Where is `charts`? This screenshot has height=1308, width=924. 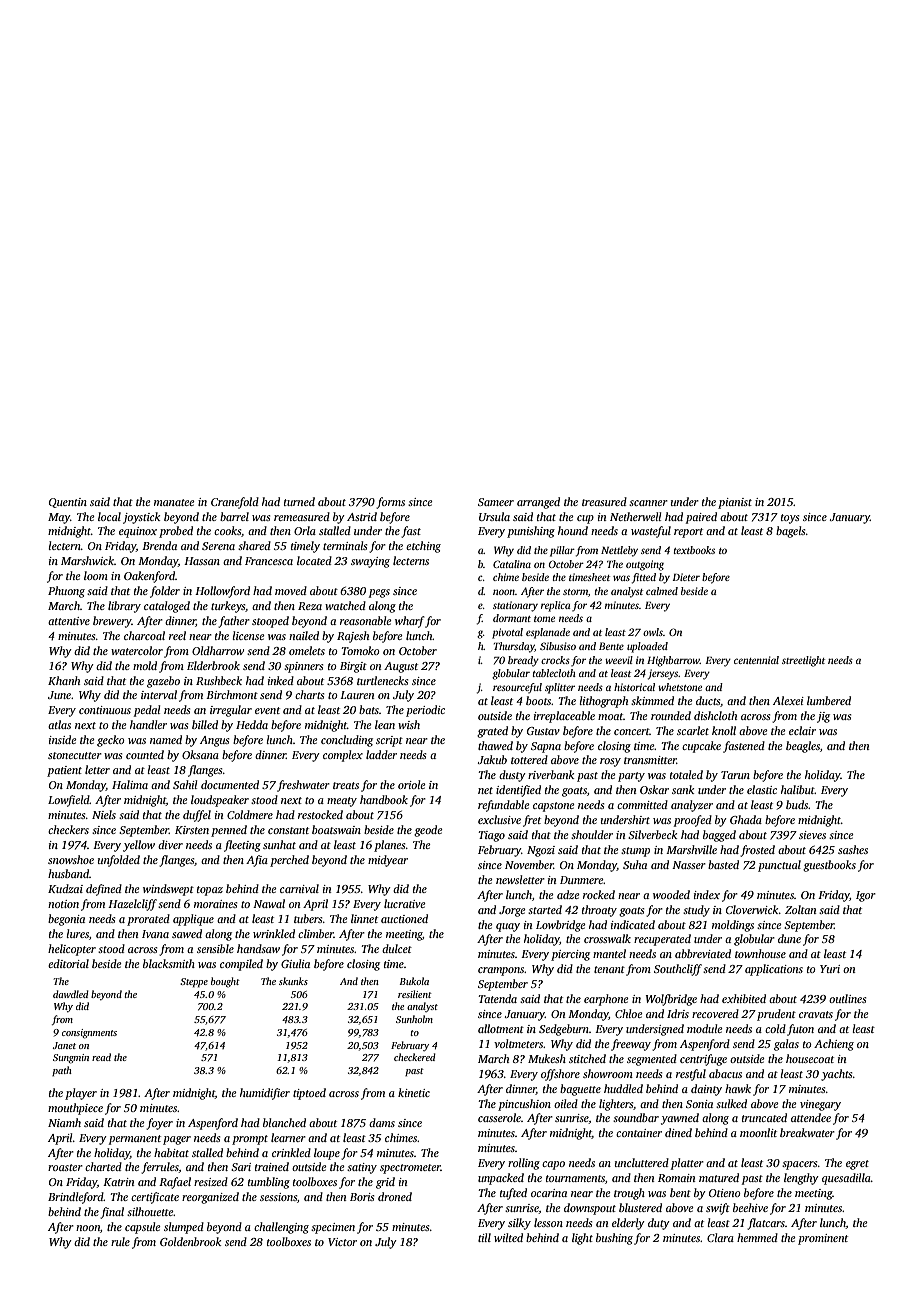
charts is located at coordinates (309, 694).
